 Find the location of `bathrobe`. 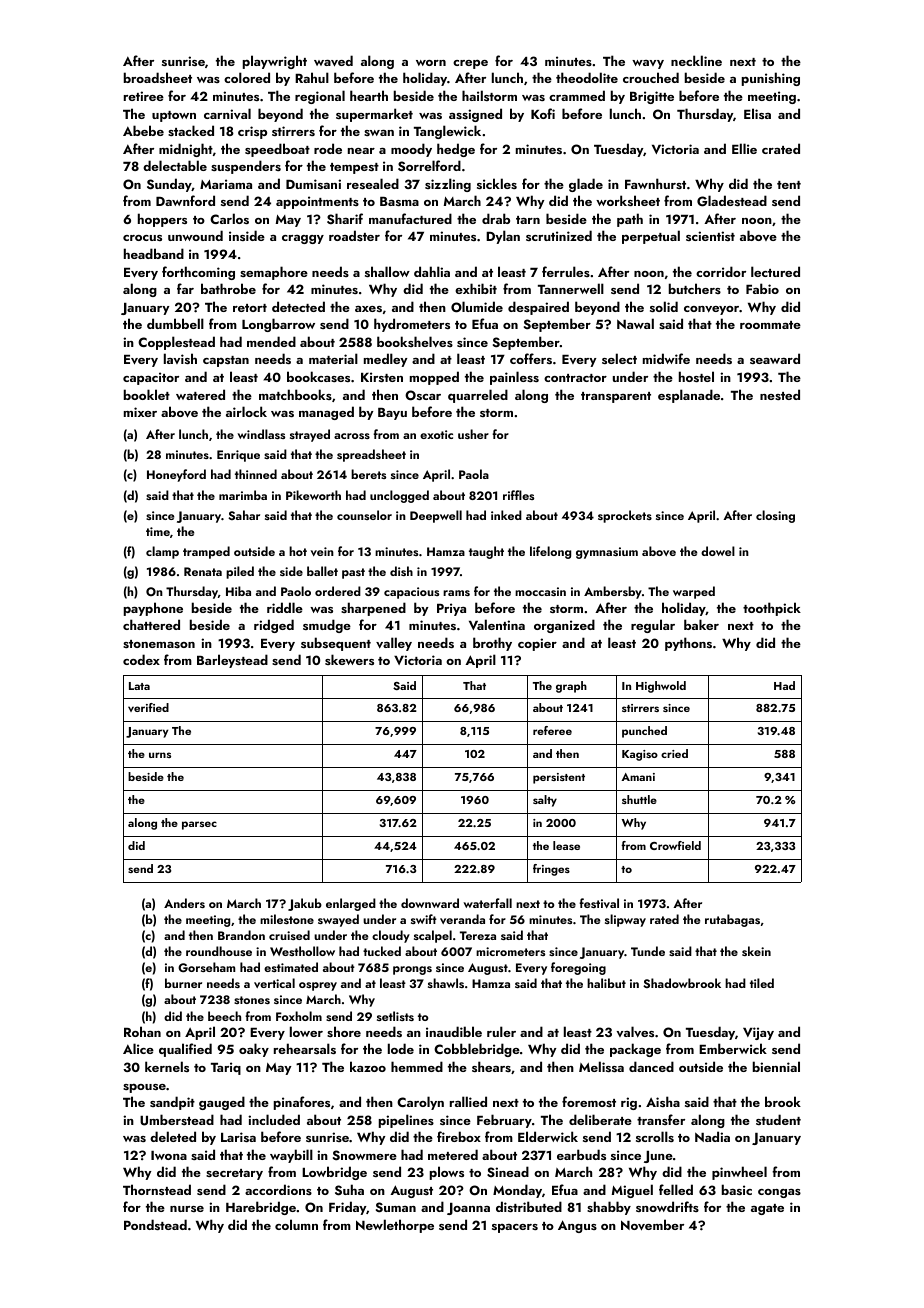

bathrobe is located at coordinates (228, 288).
